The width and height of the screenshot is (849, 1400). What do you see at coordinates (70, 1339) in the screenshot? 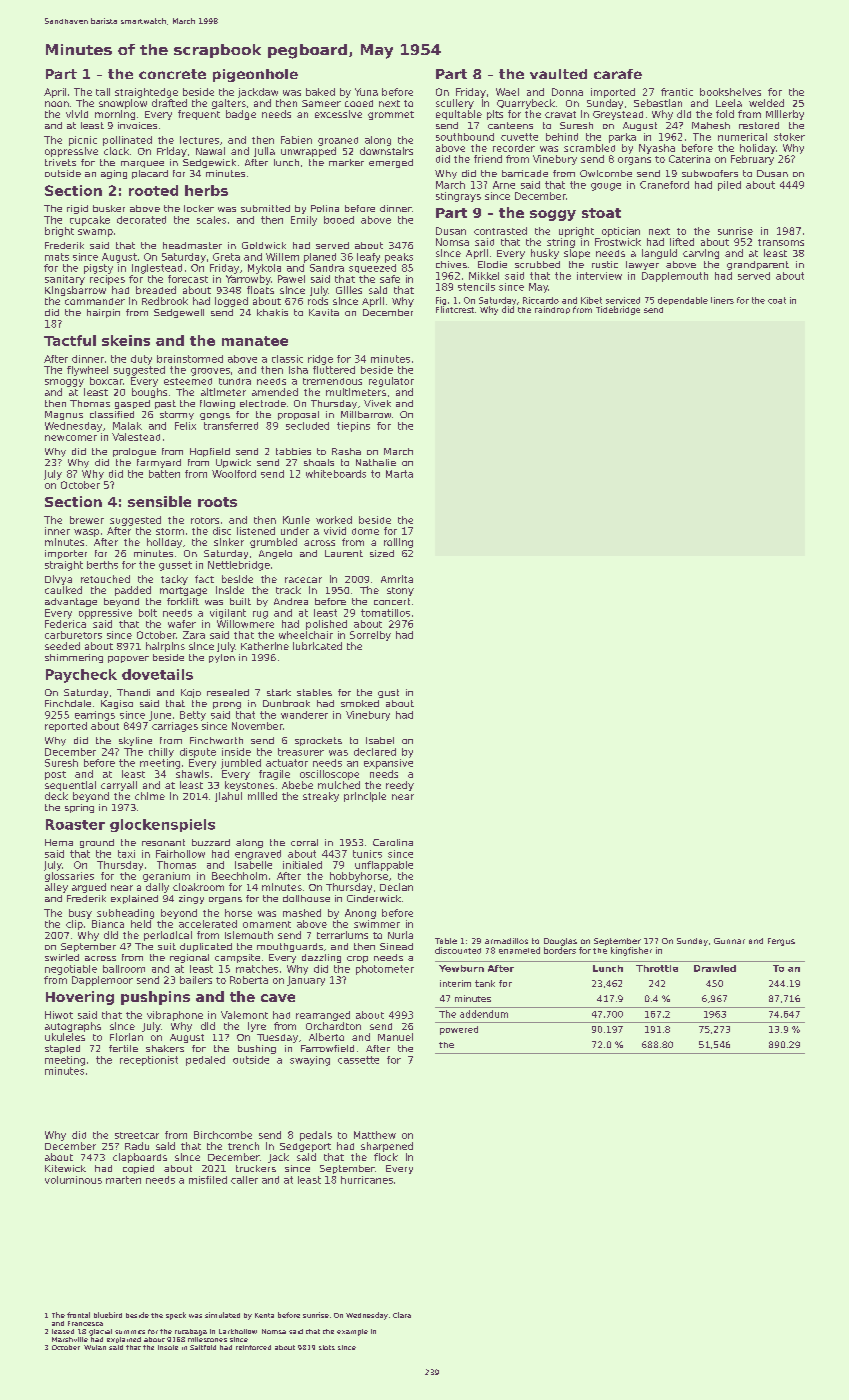
I see `Marshville` at bounding box center [70, 1339].
